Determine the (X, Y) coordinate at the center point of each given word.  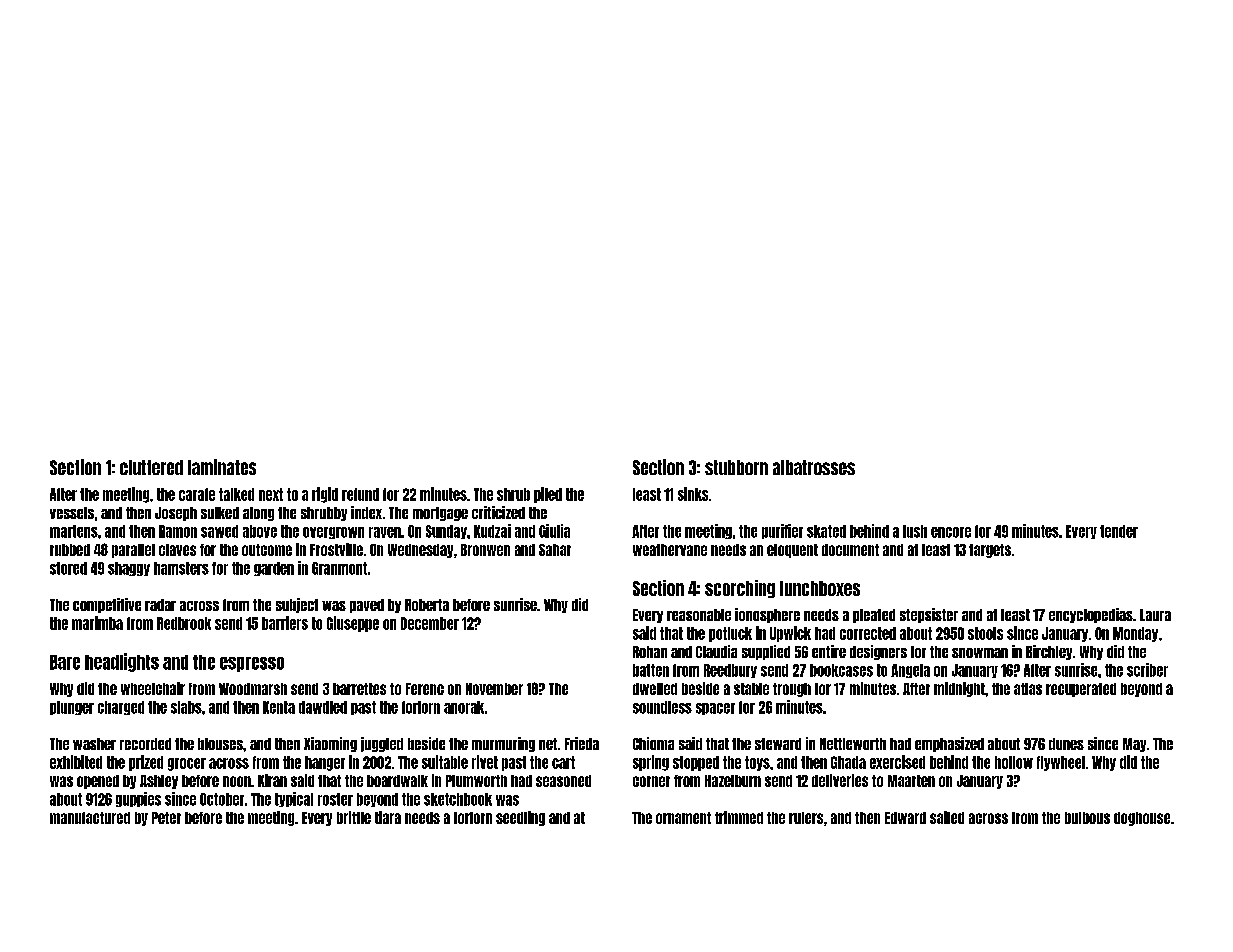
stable (751, 689)
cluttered (151, 467)
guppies (138, 799)
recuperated (1081, 690)
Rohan (650, 652)
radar (160, 605)
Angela (910, 671)
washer (94, 744)
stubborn (736, 467)
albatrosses (814, 467)
